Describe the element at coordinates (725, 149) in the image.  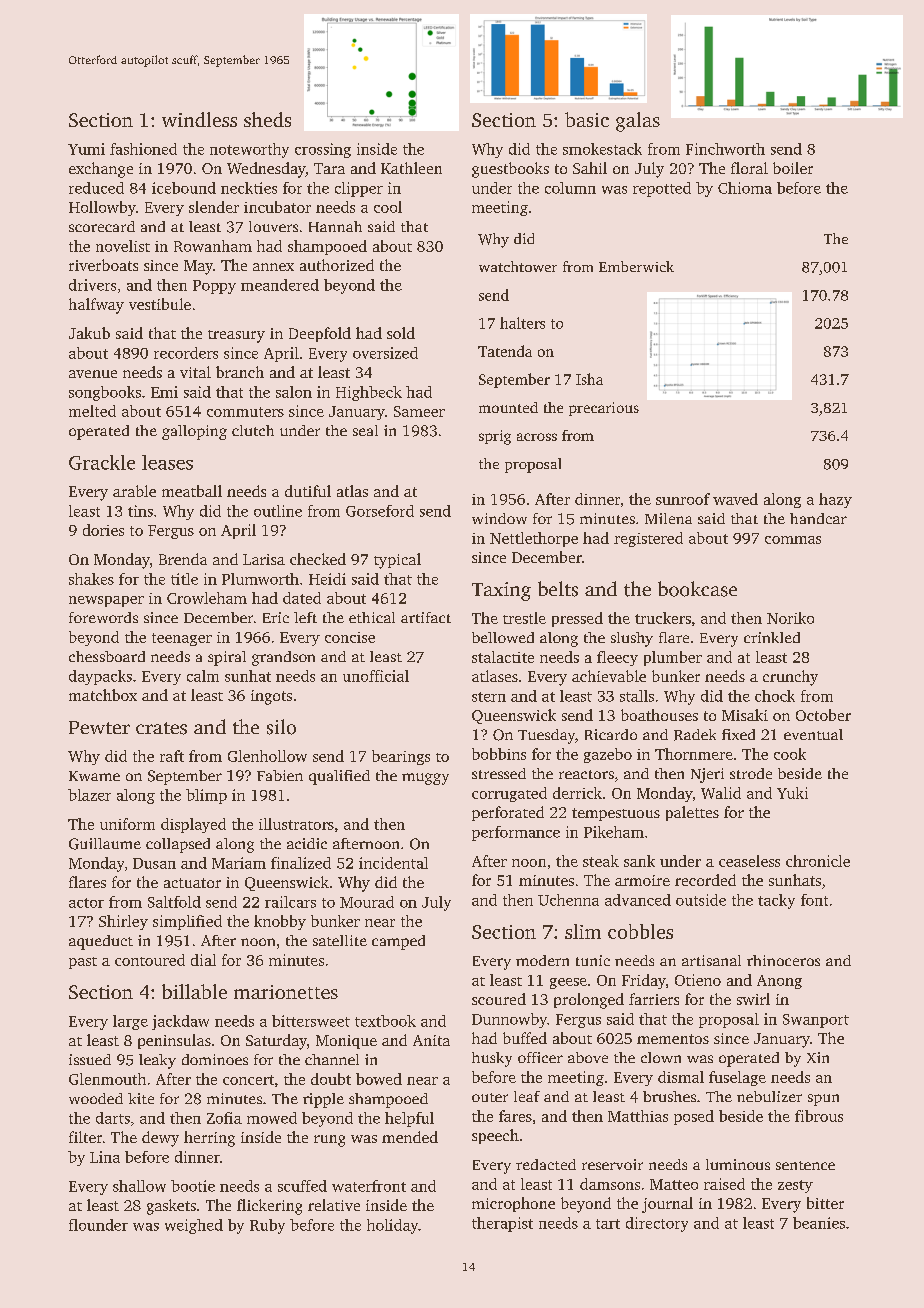
I see `Finchworth` at that location.
